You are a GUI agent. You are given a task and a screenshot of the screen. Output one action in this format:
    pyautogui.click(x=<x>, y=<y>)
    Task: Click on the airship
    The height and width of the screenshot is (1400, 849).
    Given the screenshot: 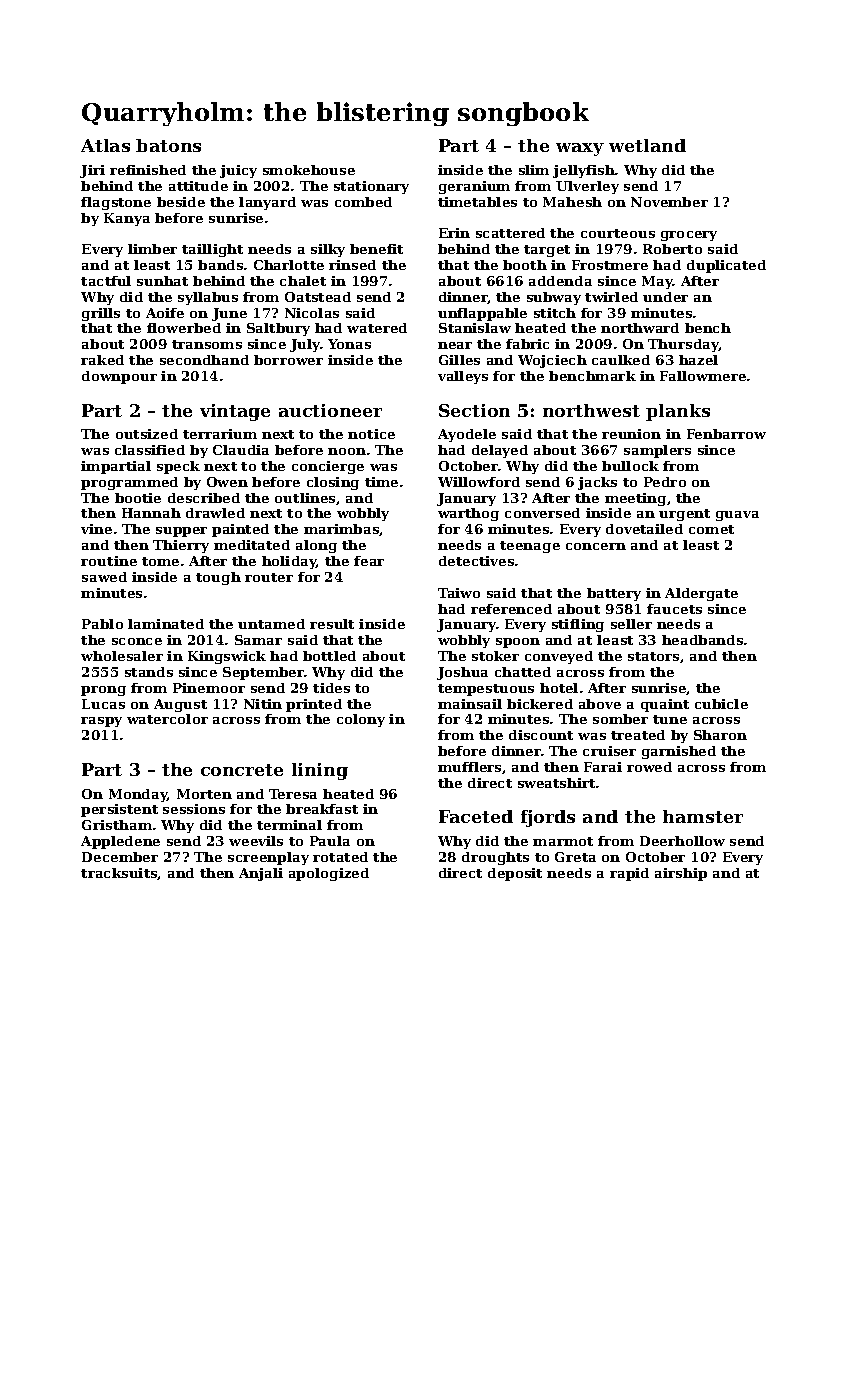 What is the action you would take?
    pyautogui.click(x=681, y=874)
